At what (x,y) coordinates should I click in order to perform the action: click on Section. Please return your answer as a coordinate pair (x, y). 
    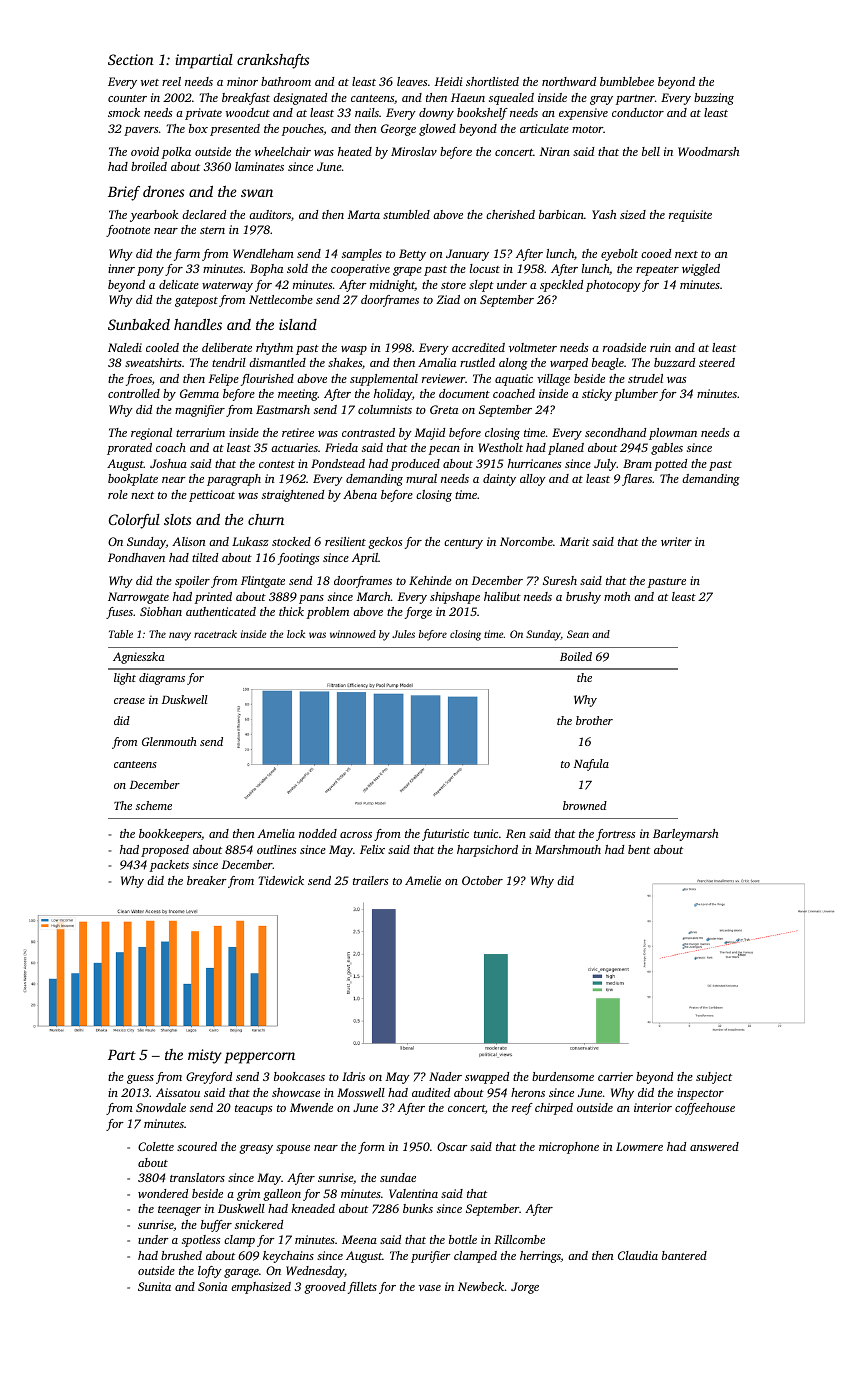
    Looking at the image, I should click on (131, 59).
